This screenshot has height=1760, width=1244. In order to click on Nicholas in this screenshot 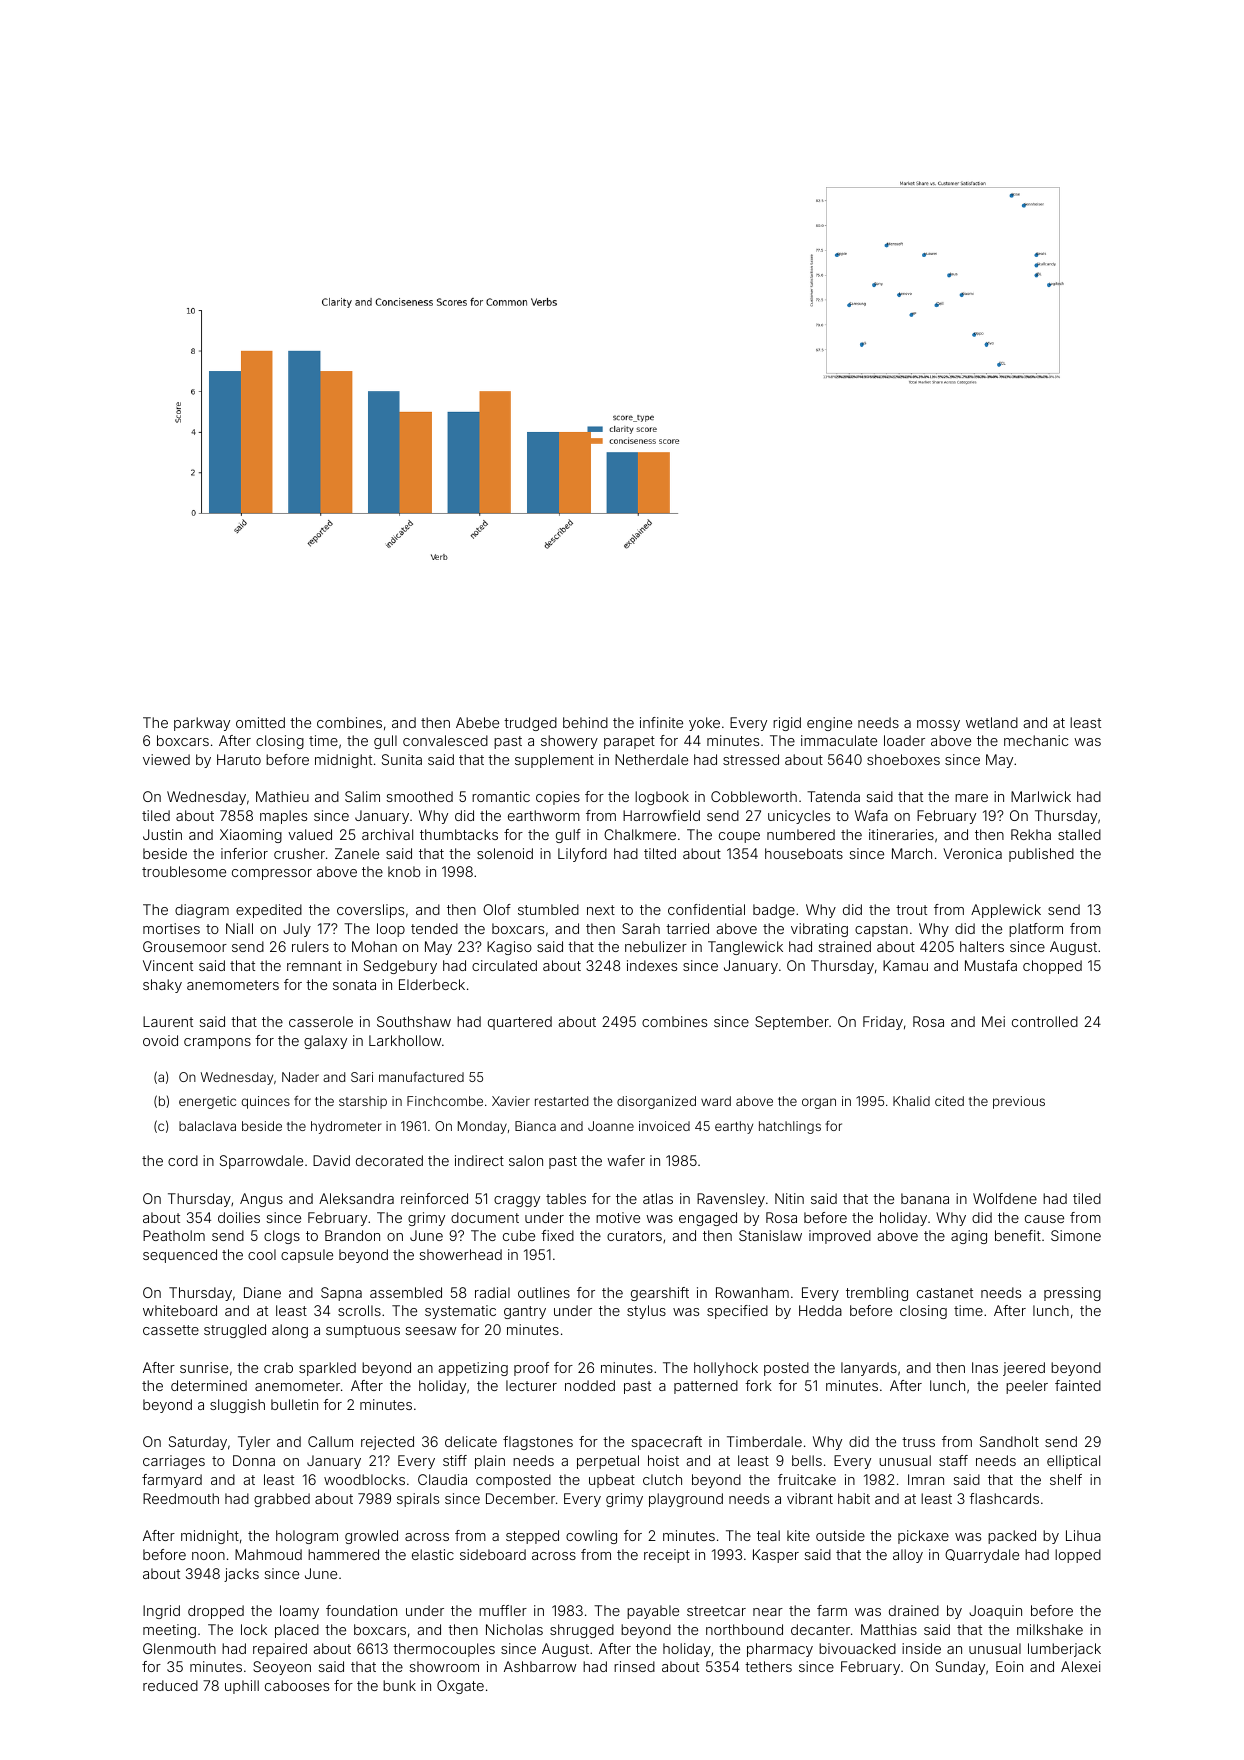, I will do `click(514, 1629)`.
